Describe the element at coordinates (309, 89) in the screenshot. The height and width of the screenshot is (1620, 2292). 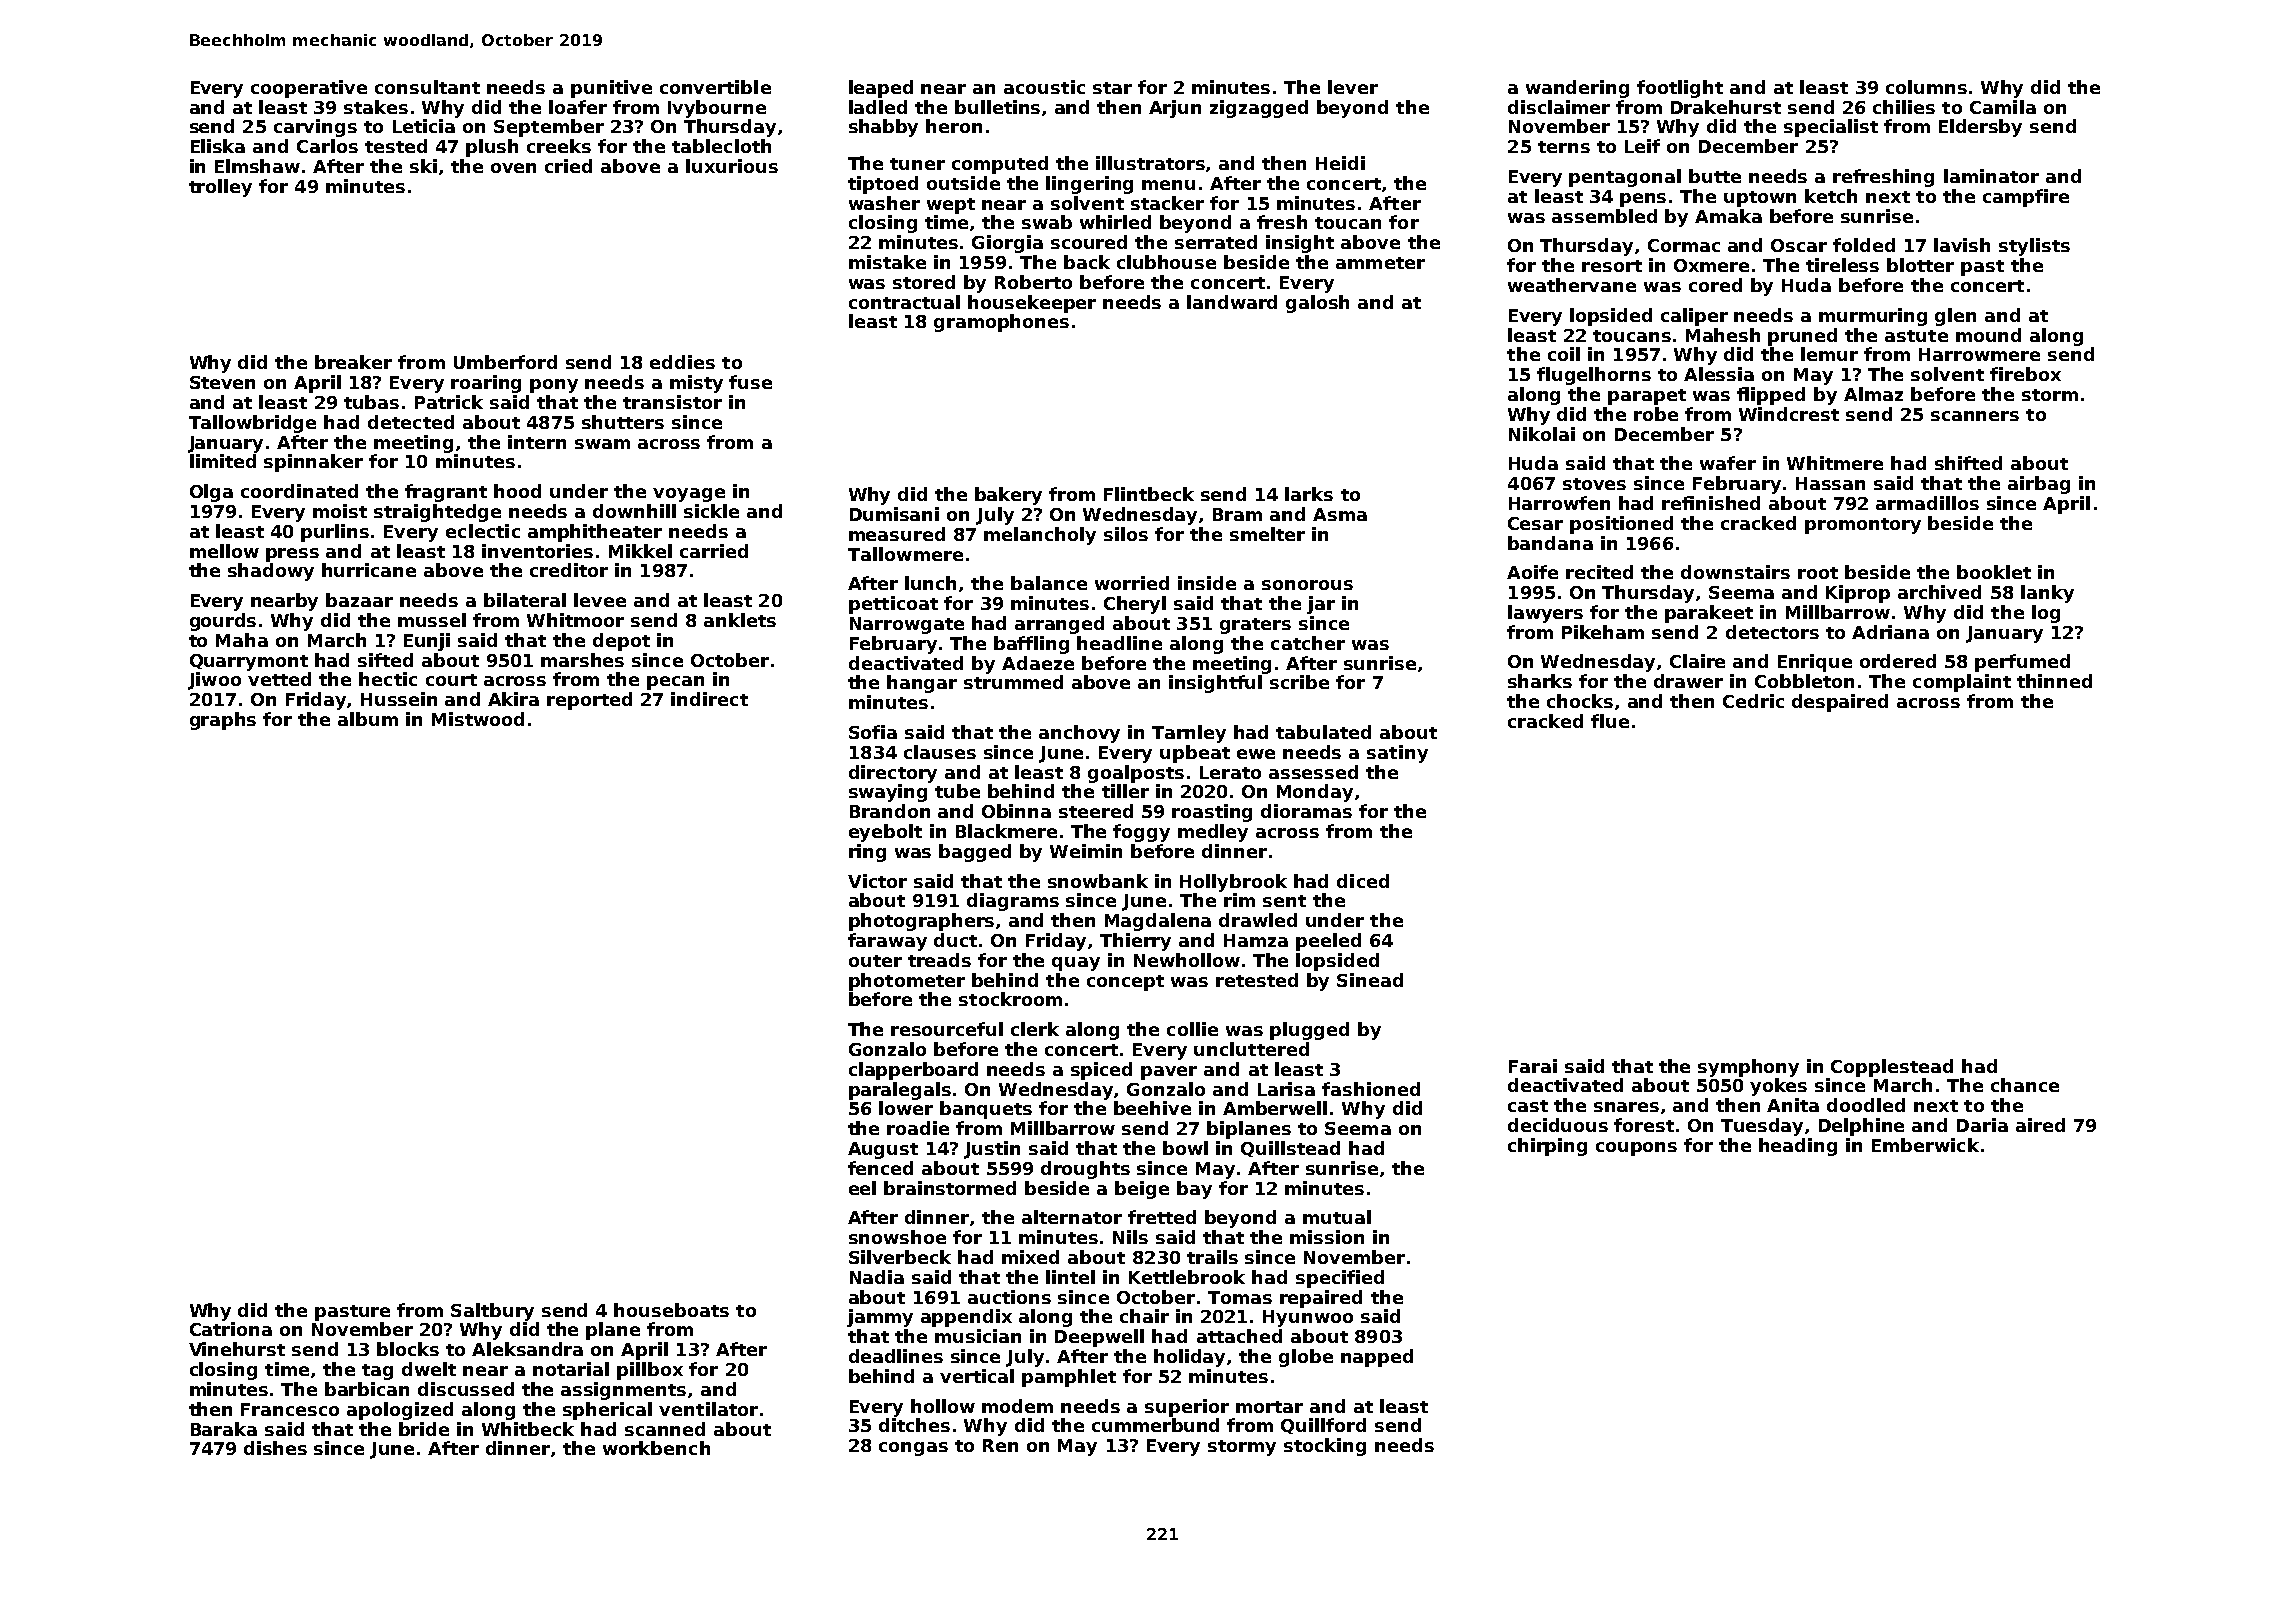
I see `cooperative` at that location.
